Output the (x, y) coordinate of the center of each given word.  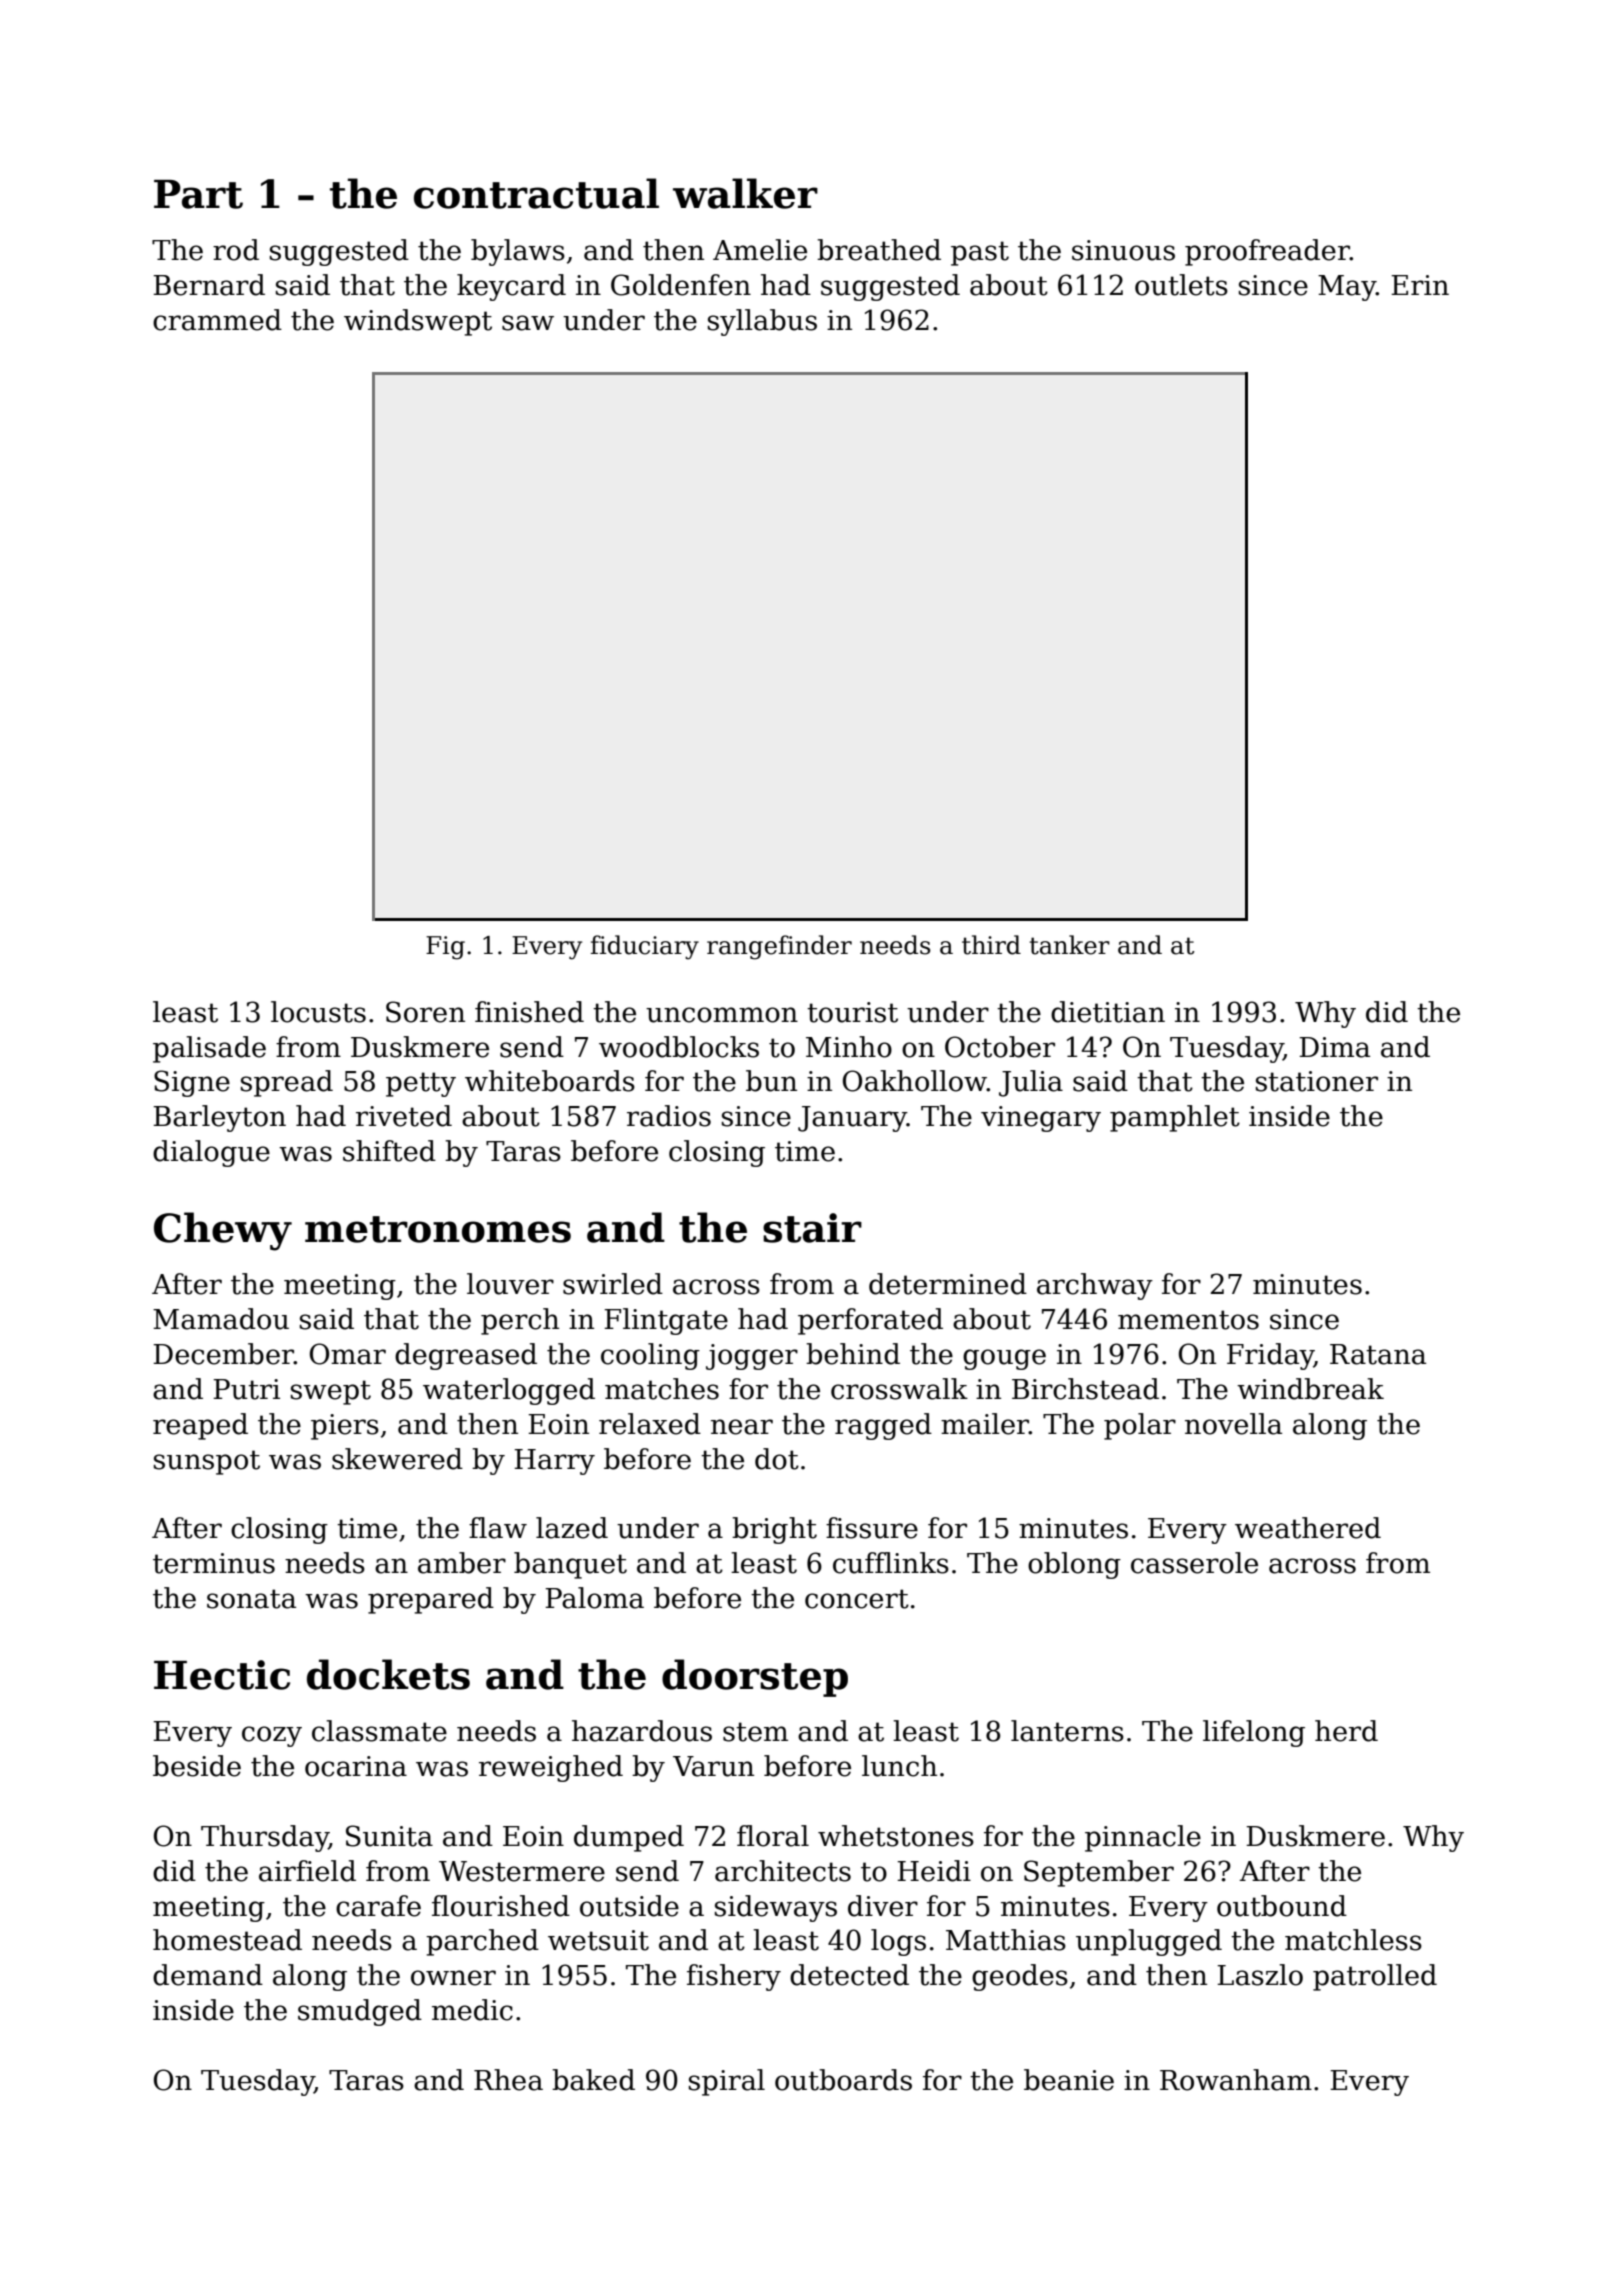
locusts (318, 1012)
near (742, 1427)
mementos (1188, 1320)
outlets (1181, 285)
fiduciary (645, 947)
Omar (348, 1354)
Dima (1334, 1047)
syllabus (762, 322)
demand (208, 1975)
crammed (217, 320)
